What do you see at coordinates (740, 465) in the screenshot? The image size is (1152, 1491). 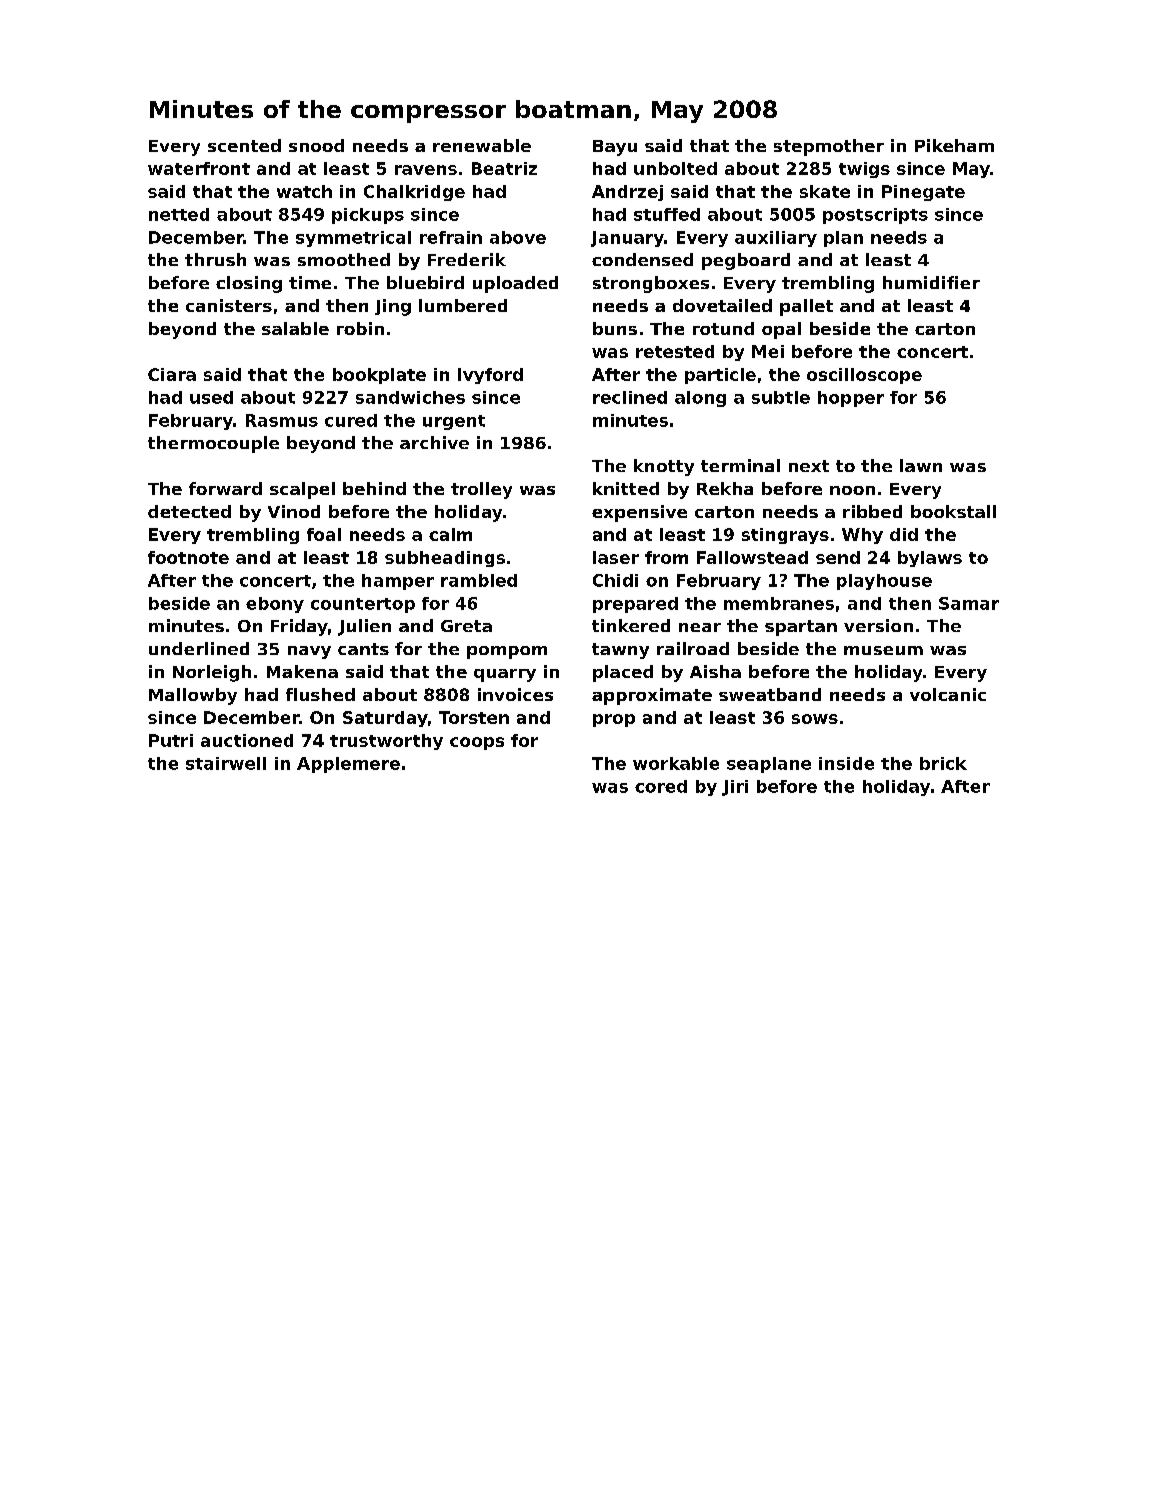 I see `terminal` at bounding box center [740, 465].
